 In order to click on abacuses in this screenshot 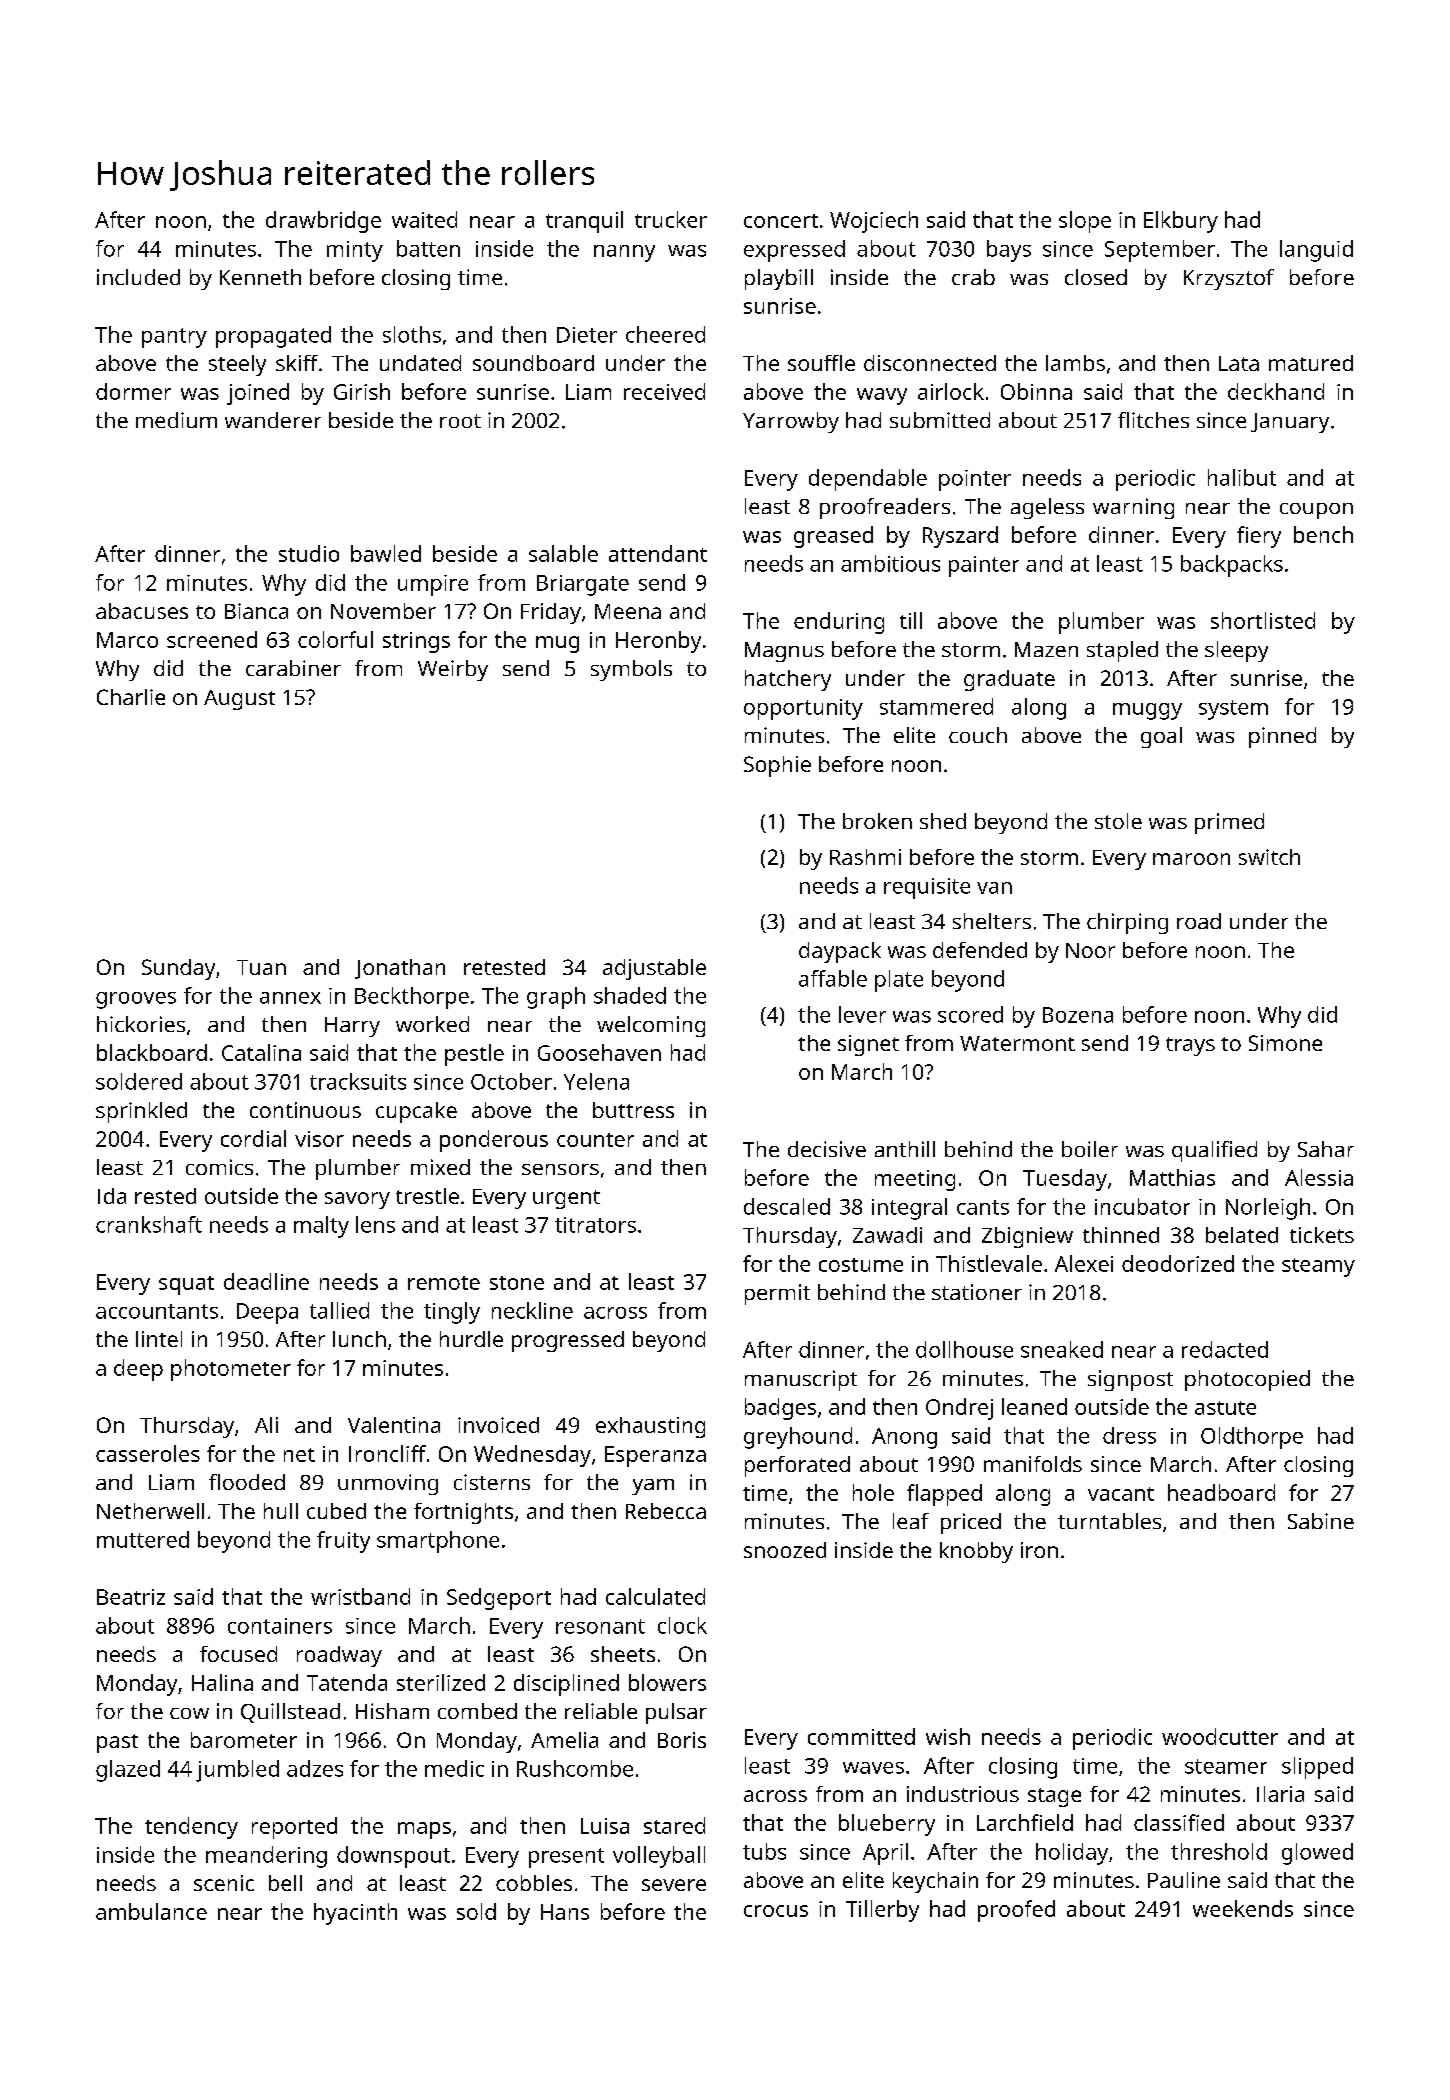, I will do `click(142, 611)`.
